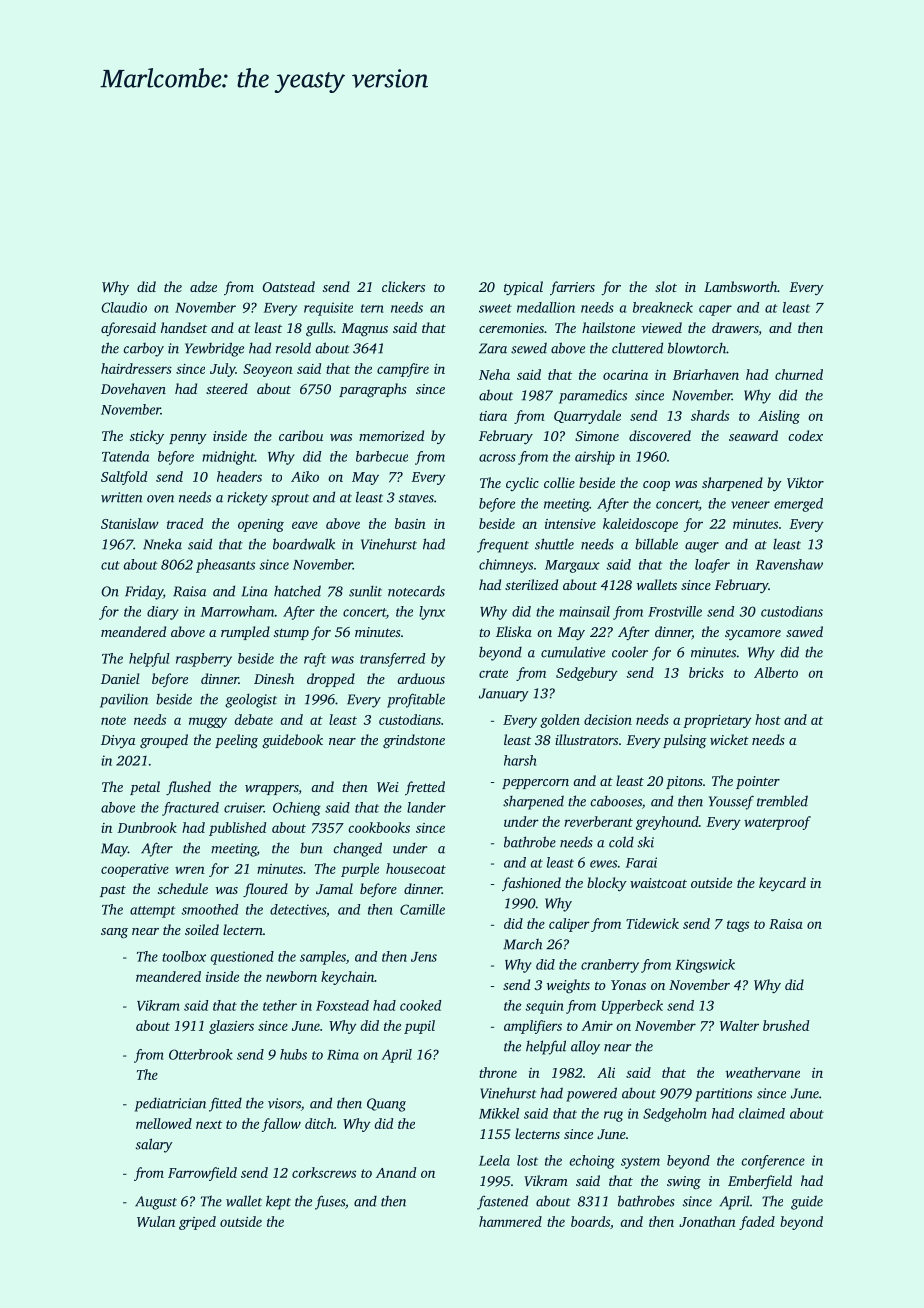 The image size is (924, 1308). I want to click on clickers, so click(403, 286).
